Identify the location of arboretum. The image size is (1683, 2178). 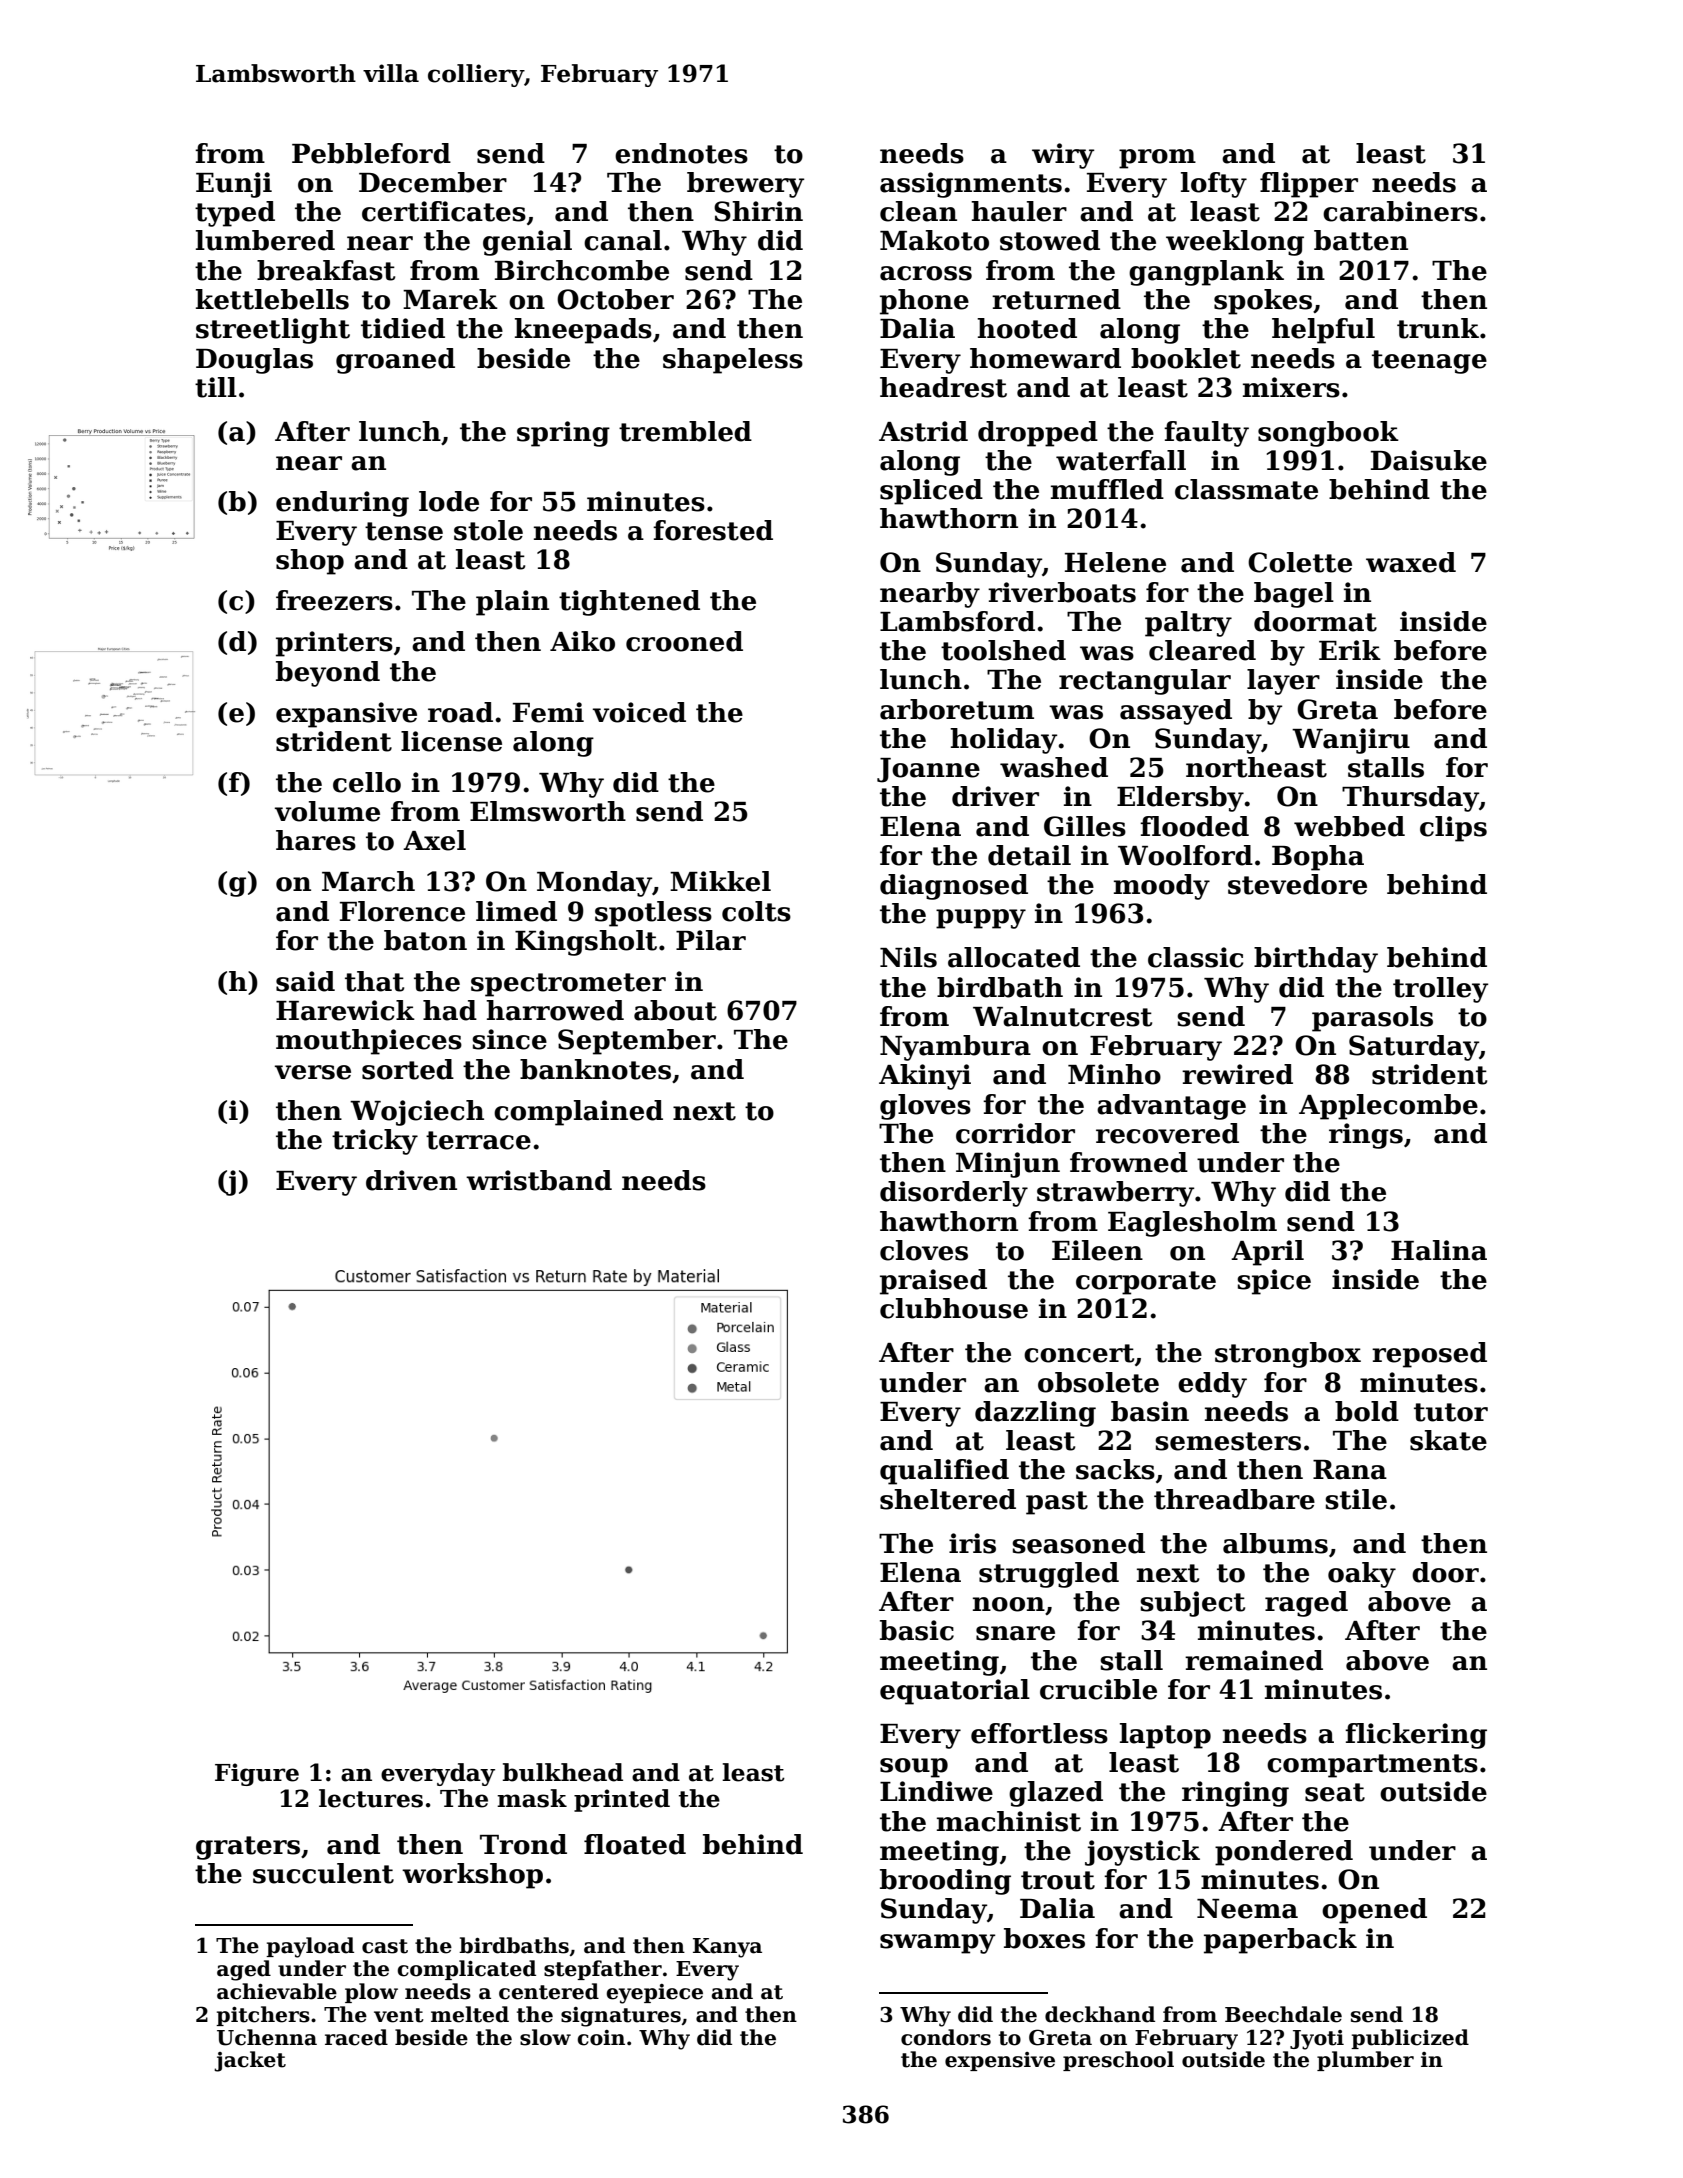
(957, 709).
